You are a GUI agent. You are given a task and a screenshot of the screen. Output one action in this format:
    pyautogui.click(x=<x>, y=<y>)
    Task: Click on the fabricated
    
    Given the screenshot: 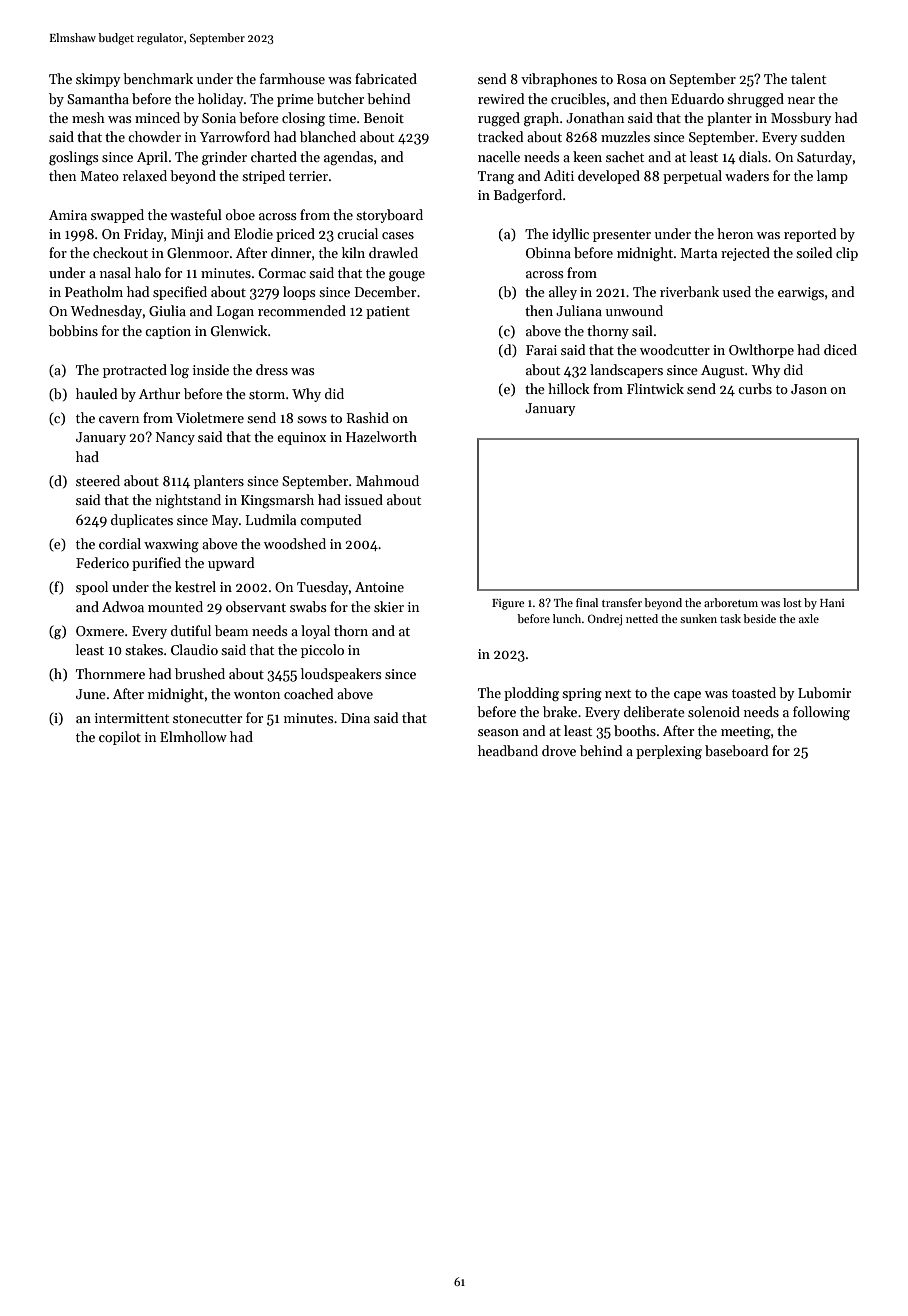 What is the action you would take?
    pyautogui.click(x=386, y=78)
